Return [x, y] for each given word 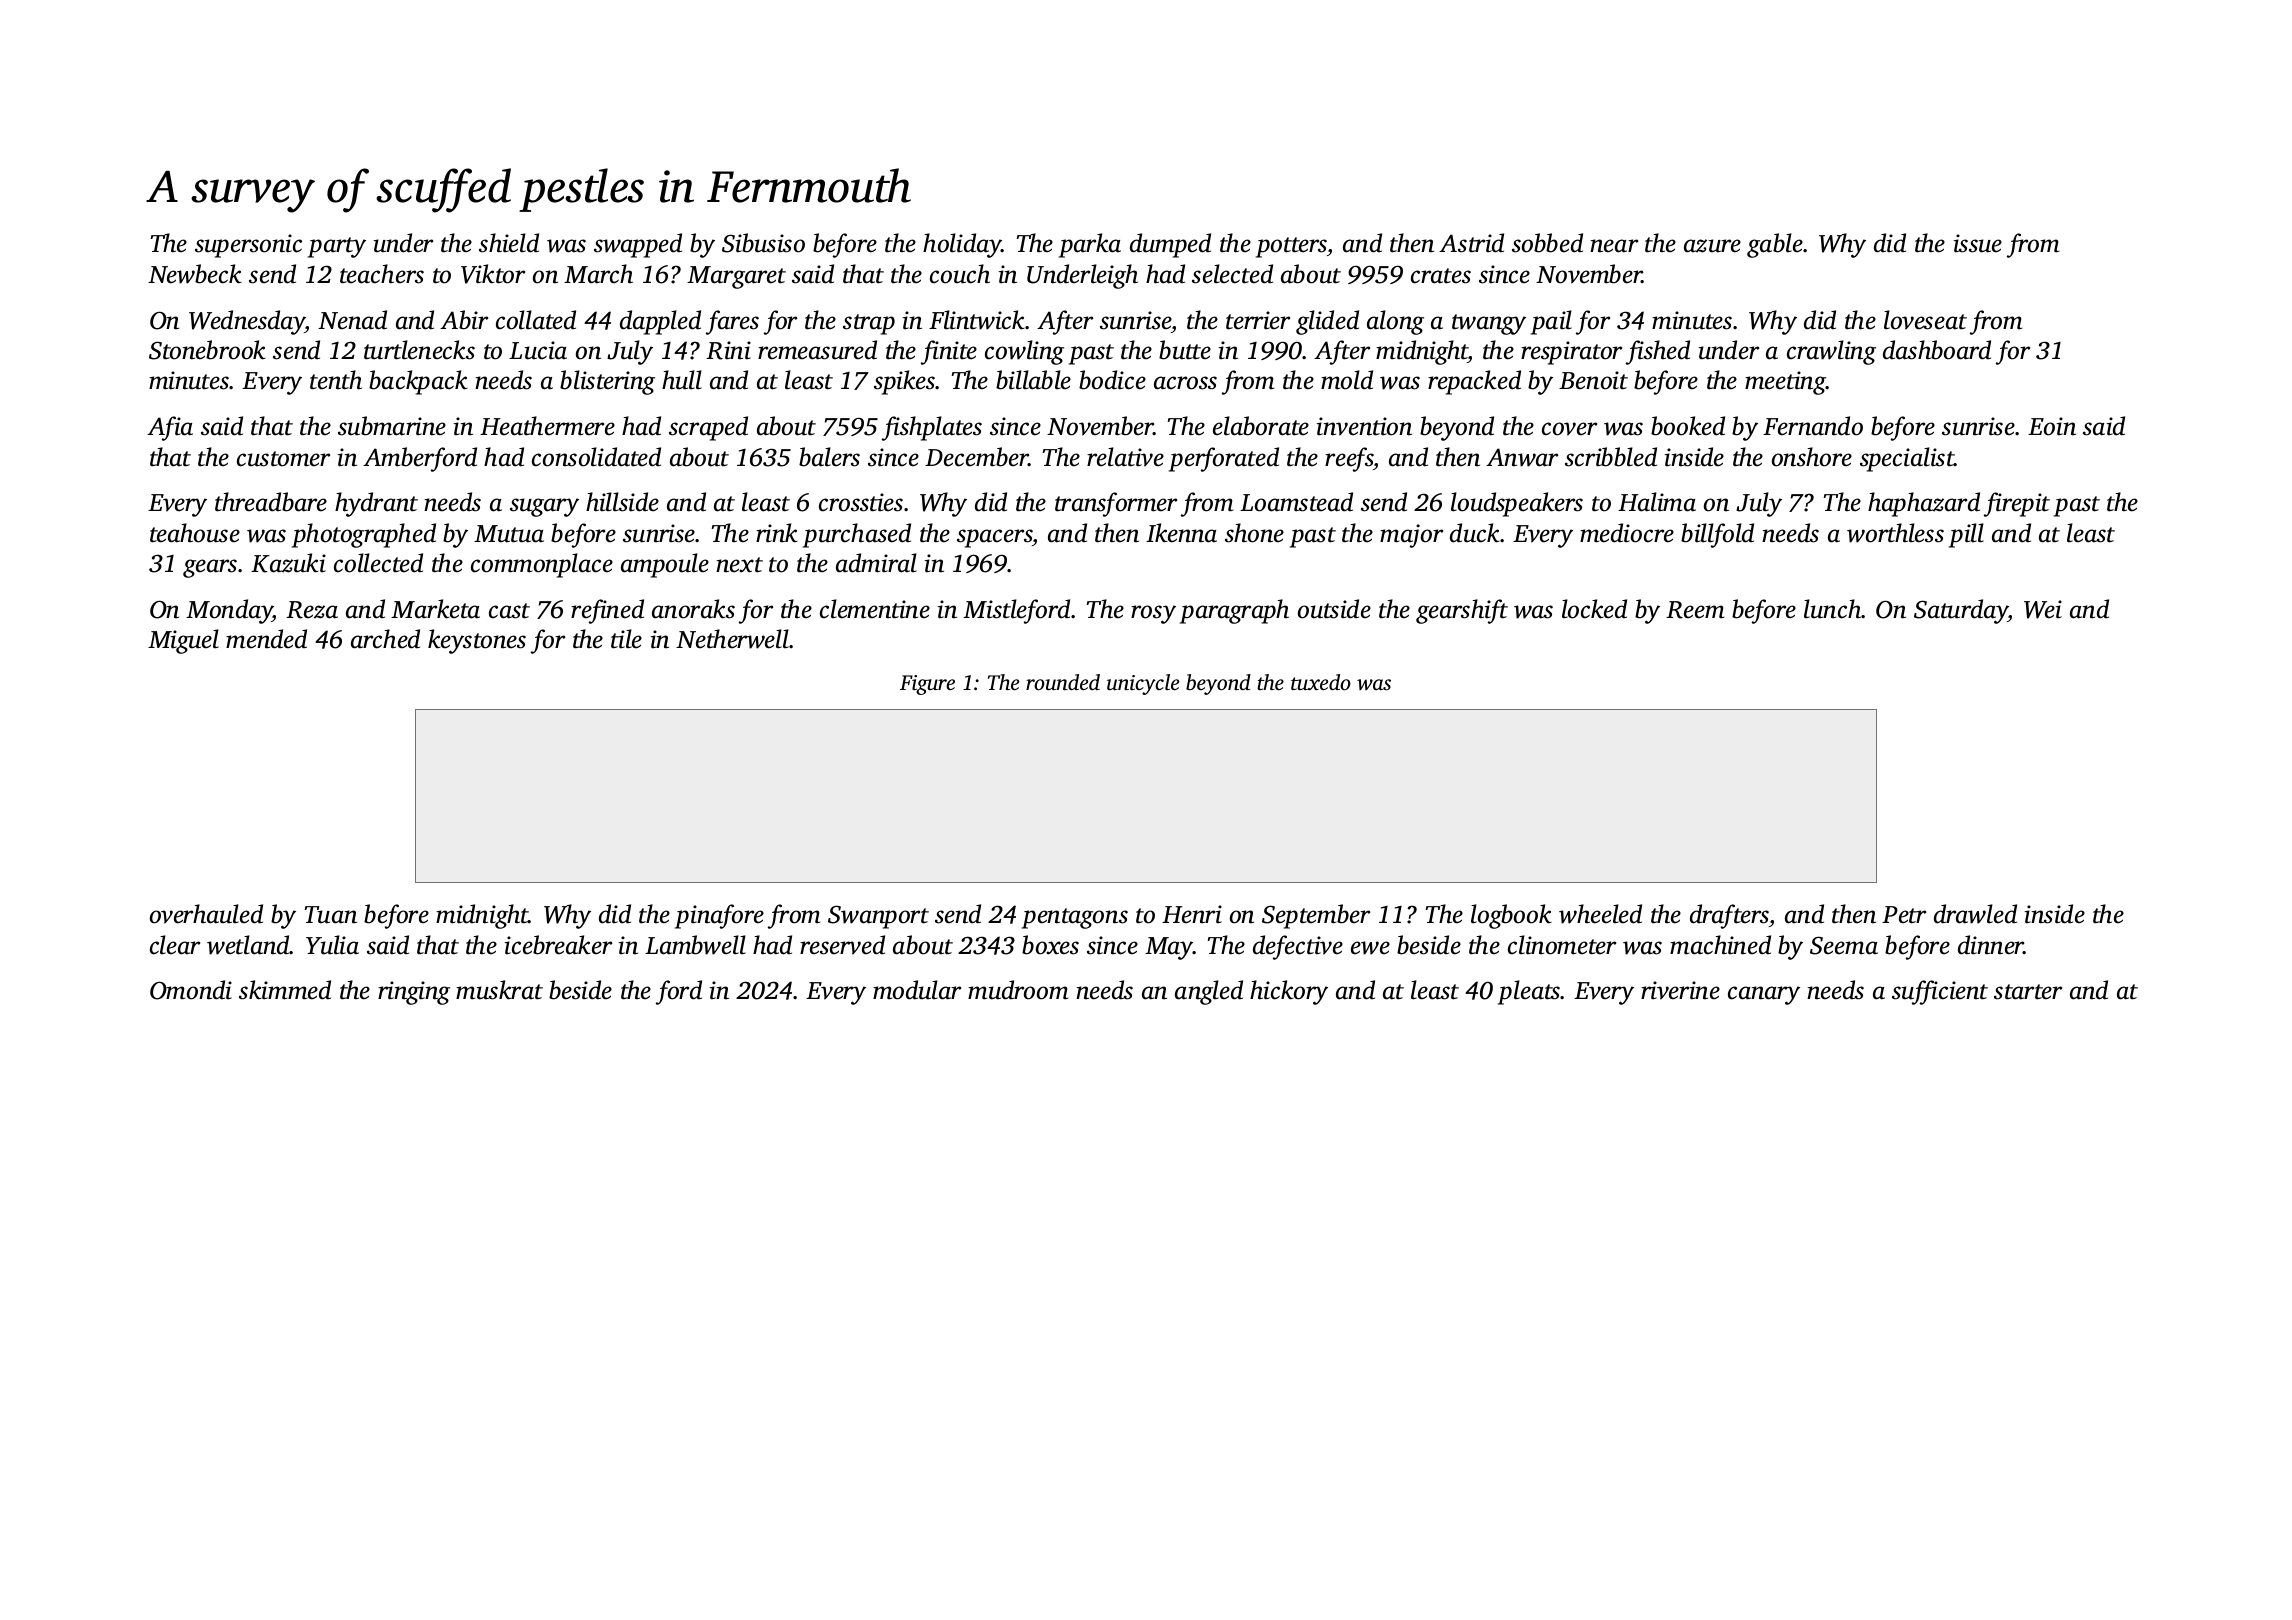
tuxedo [1321, 682]
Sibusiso [763, 243]
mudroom [1018, 990]
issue [1978, 243]
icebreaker [558, 945]
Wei [2043, 609]
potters [1291, 247]
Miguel [183, 641]
